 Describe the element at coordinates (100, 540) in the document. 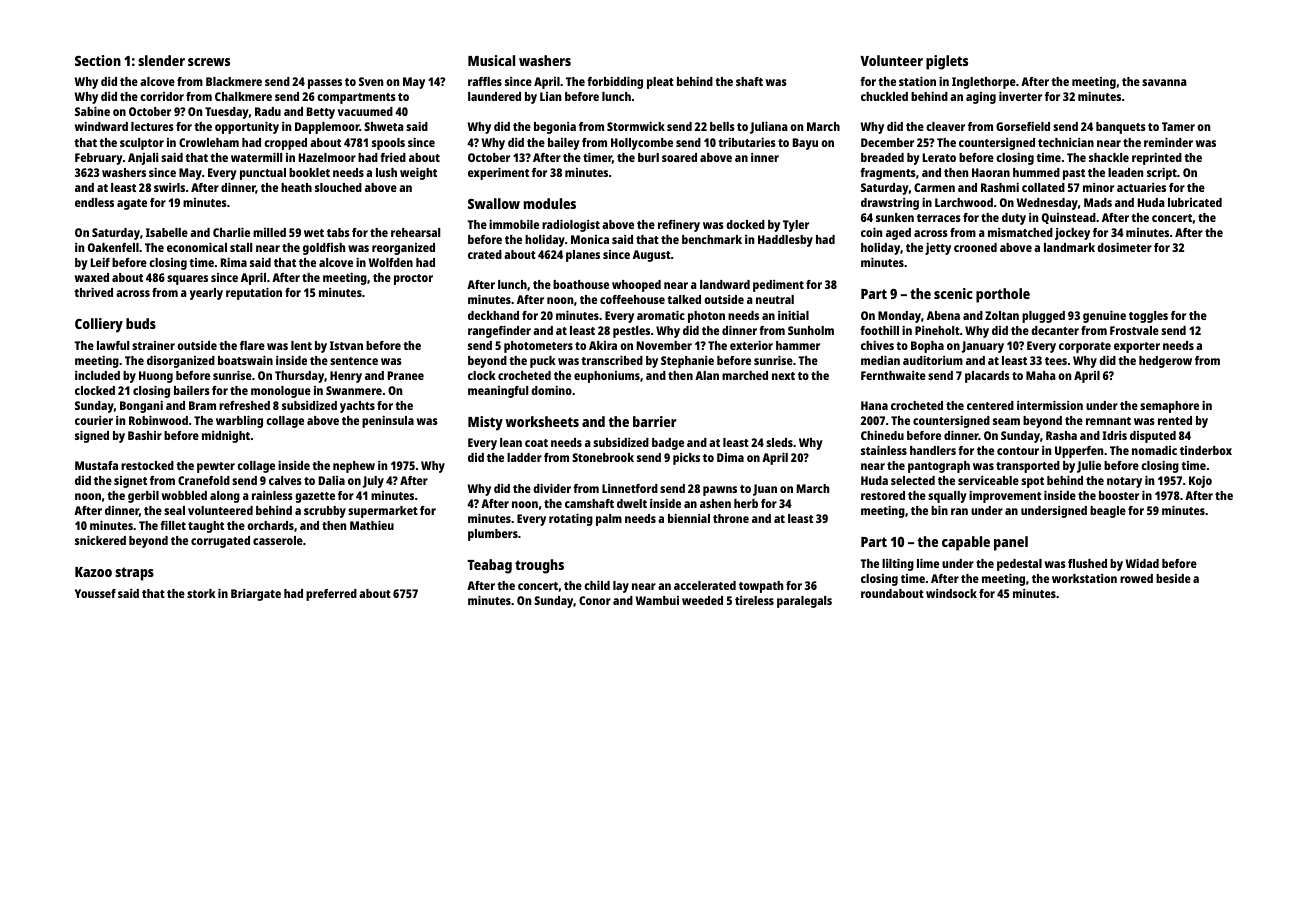

I see `snickered` at that location.
